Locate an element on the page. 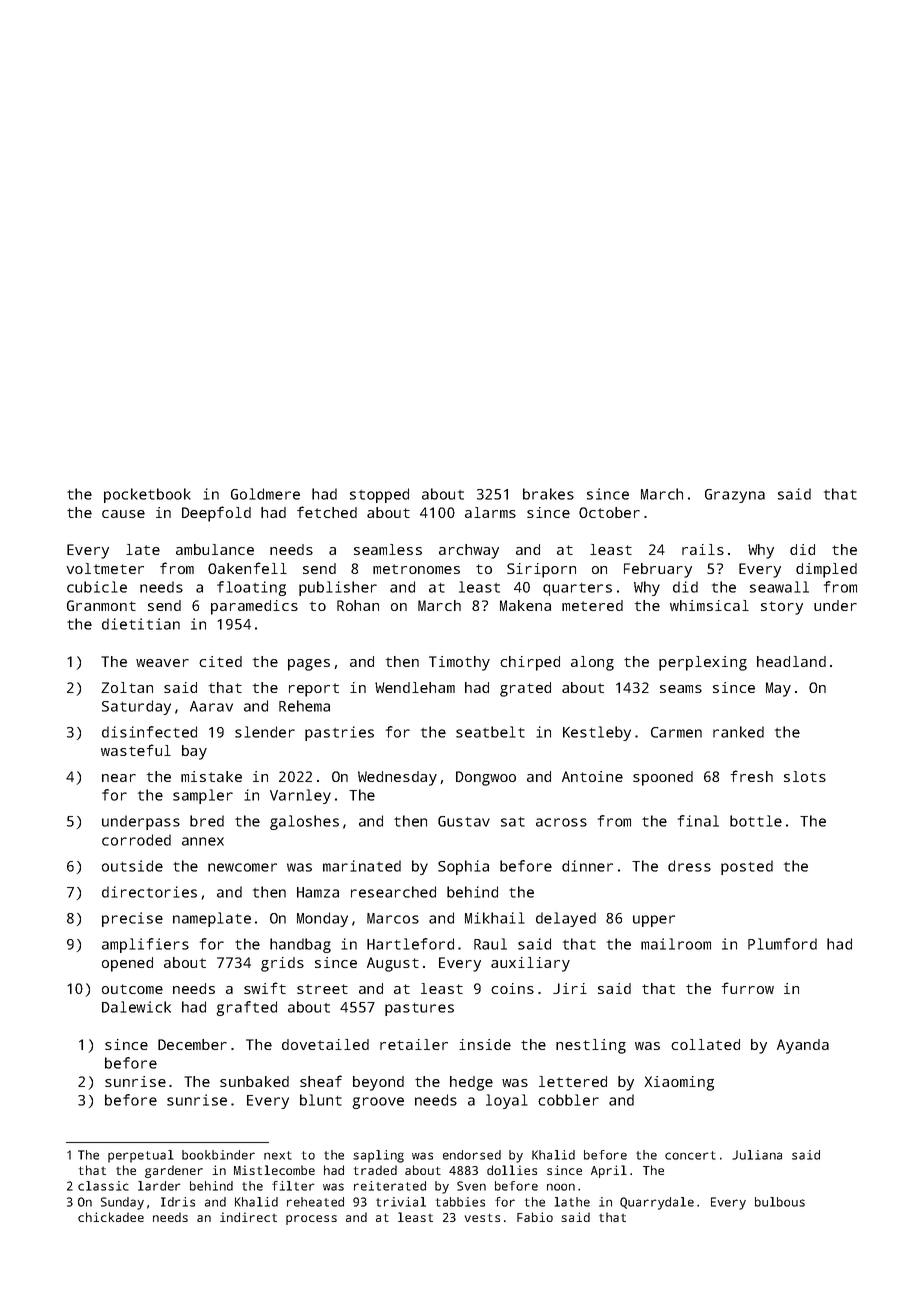  cause is located at coordinates (123, 514).
